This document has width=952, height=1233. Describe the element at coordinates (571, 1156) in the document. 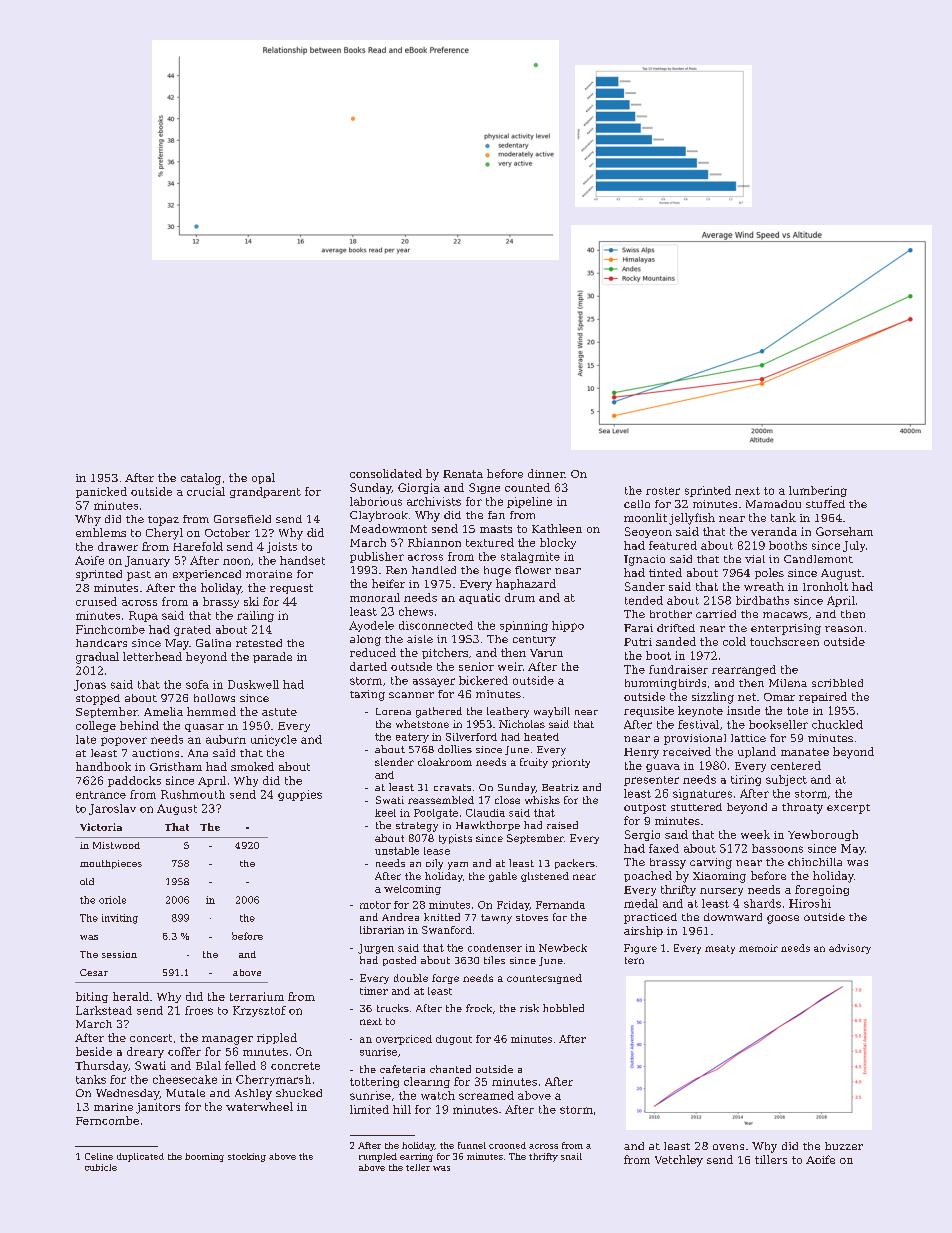

I see `snail` at that location.
